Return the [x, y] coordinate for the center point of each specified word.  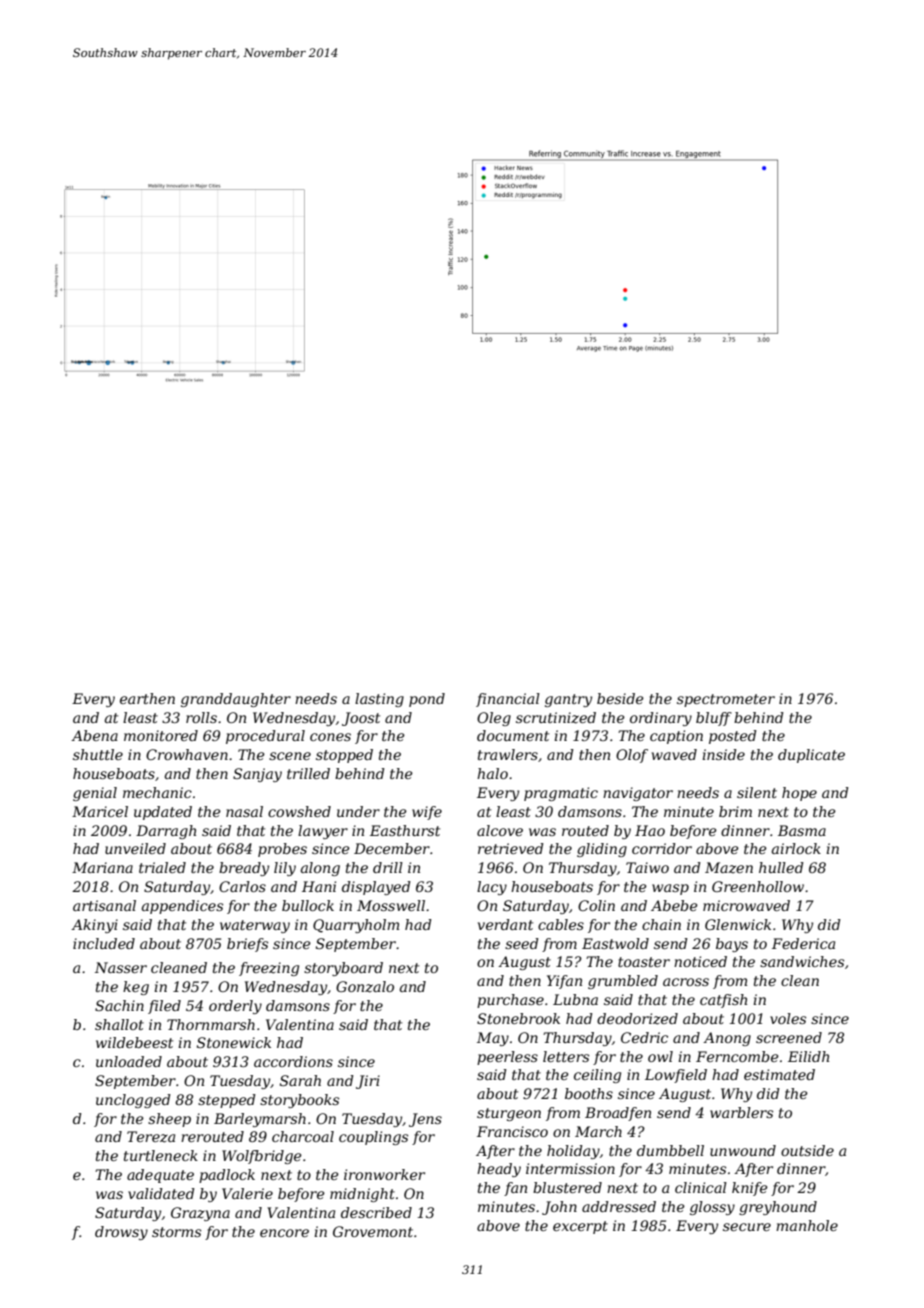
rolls [201, 717]
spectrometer [726, 700]
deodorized [637, 1019]
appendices [182, 907]
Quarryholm [356, 926]
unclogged [133, 1101]
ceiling [597, 1076]
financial [508, 700]
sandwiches [802, 961]
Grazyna [200, 1214]
